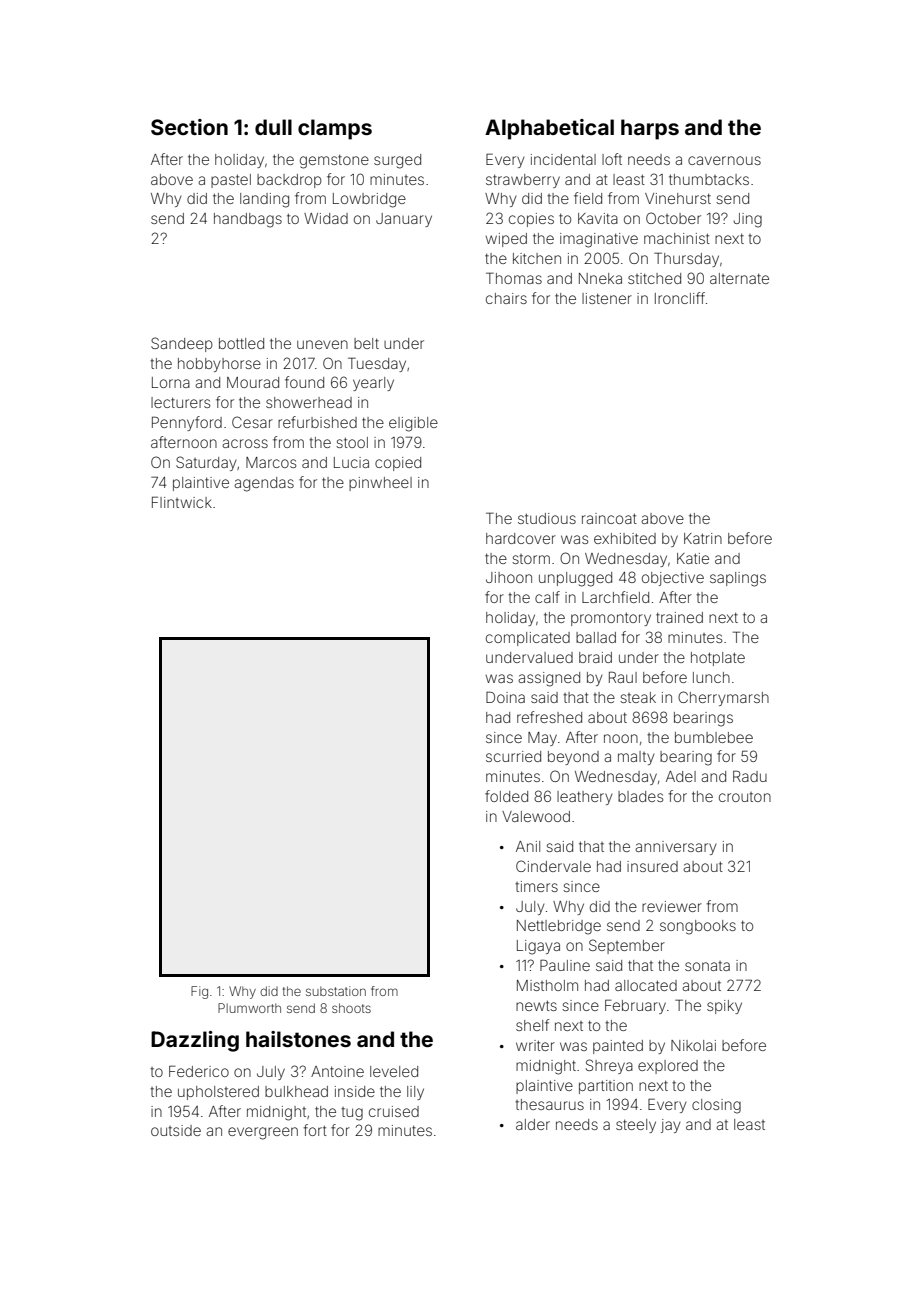  I want to click on agendas, so click(264, 484).
